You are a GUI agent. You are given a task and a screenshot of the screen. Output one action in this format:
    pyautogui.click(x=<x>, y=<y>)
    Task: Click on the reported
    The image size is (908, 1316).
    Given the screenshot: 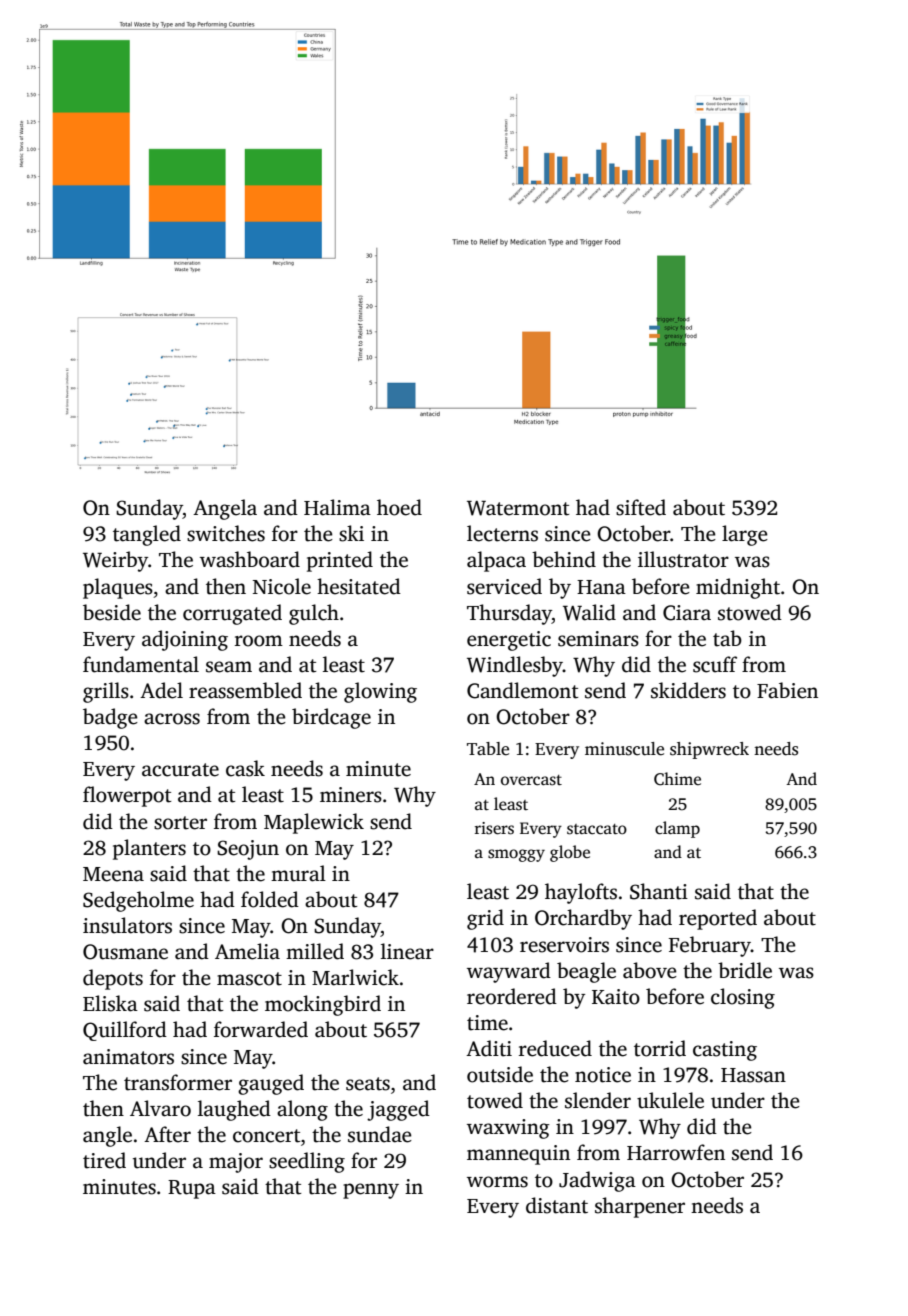 What is the action you would take?
    pyautogui.click(x=718, y=919)
